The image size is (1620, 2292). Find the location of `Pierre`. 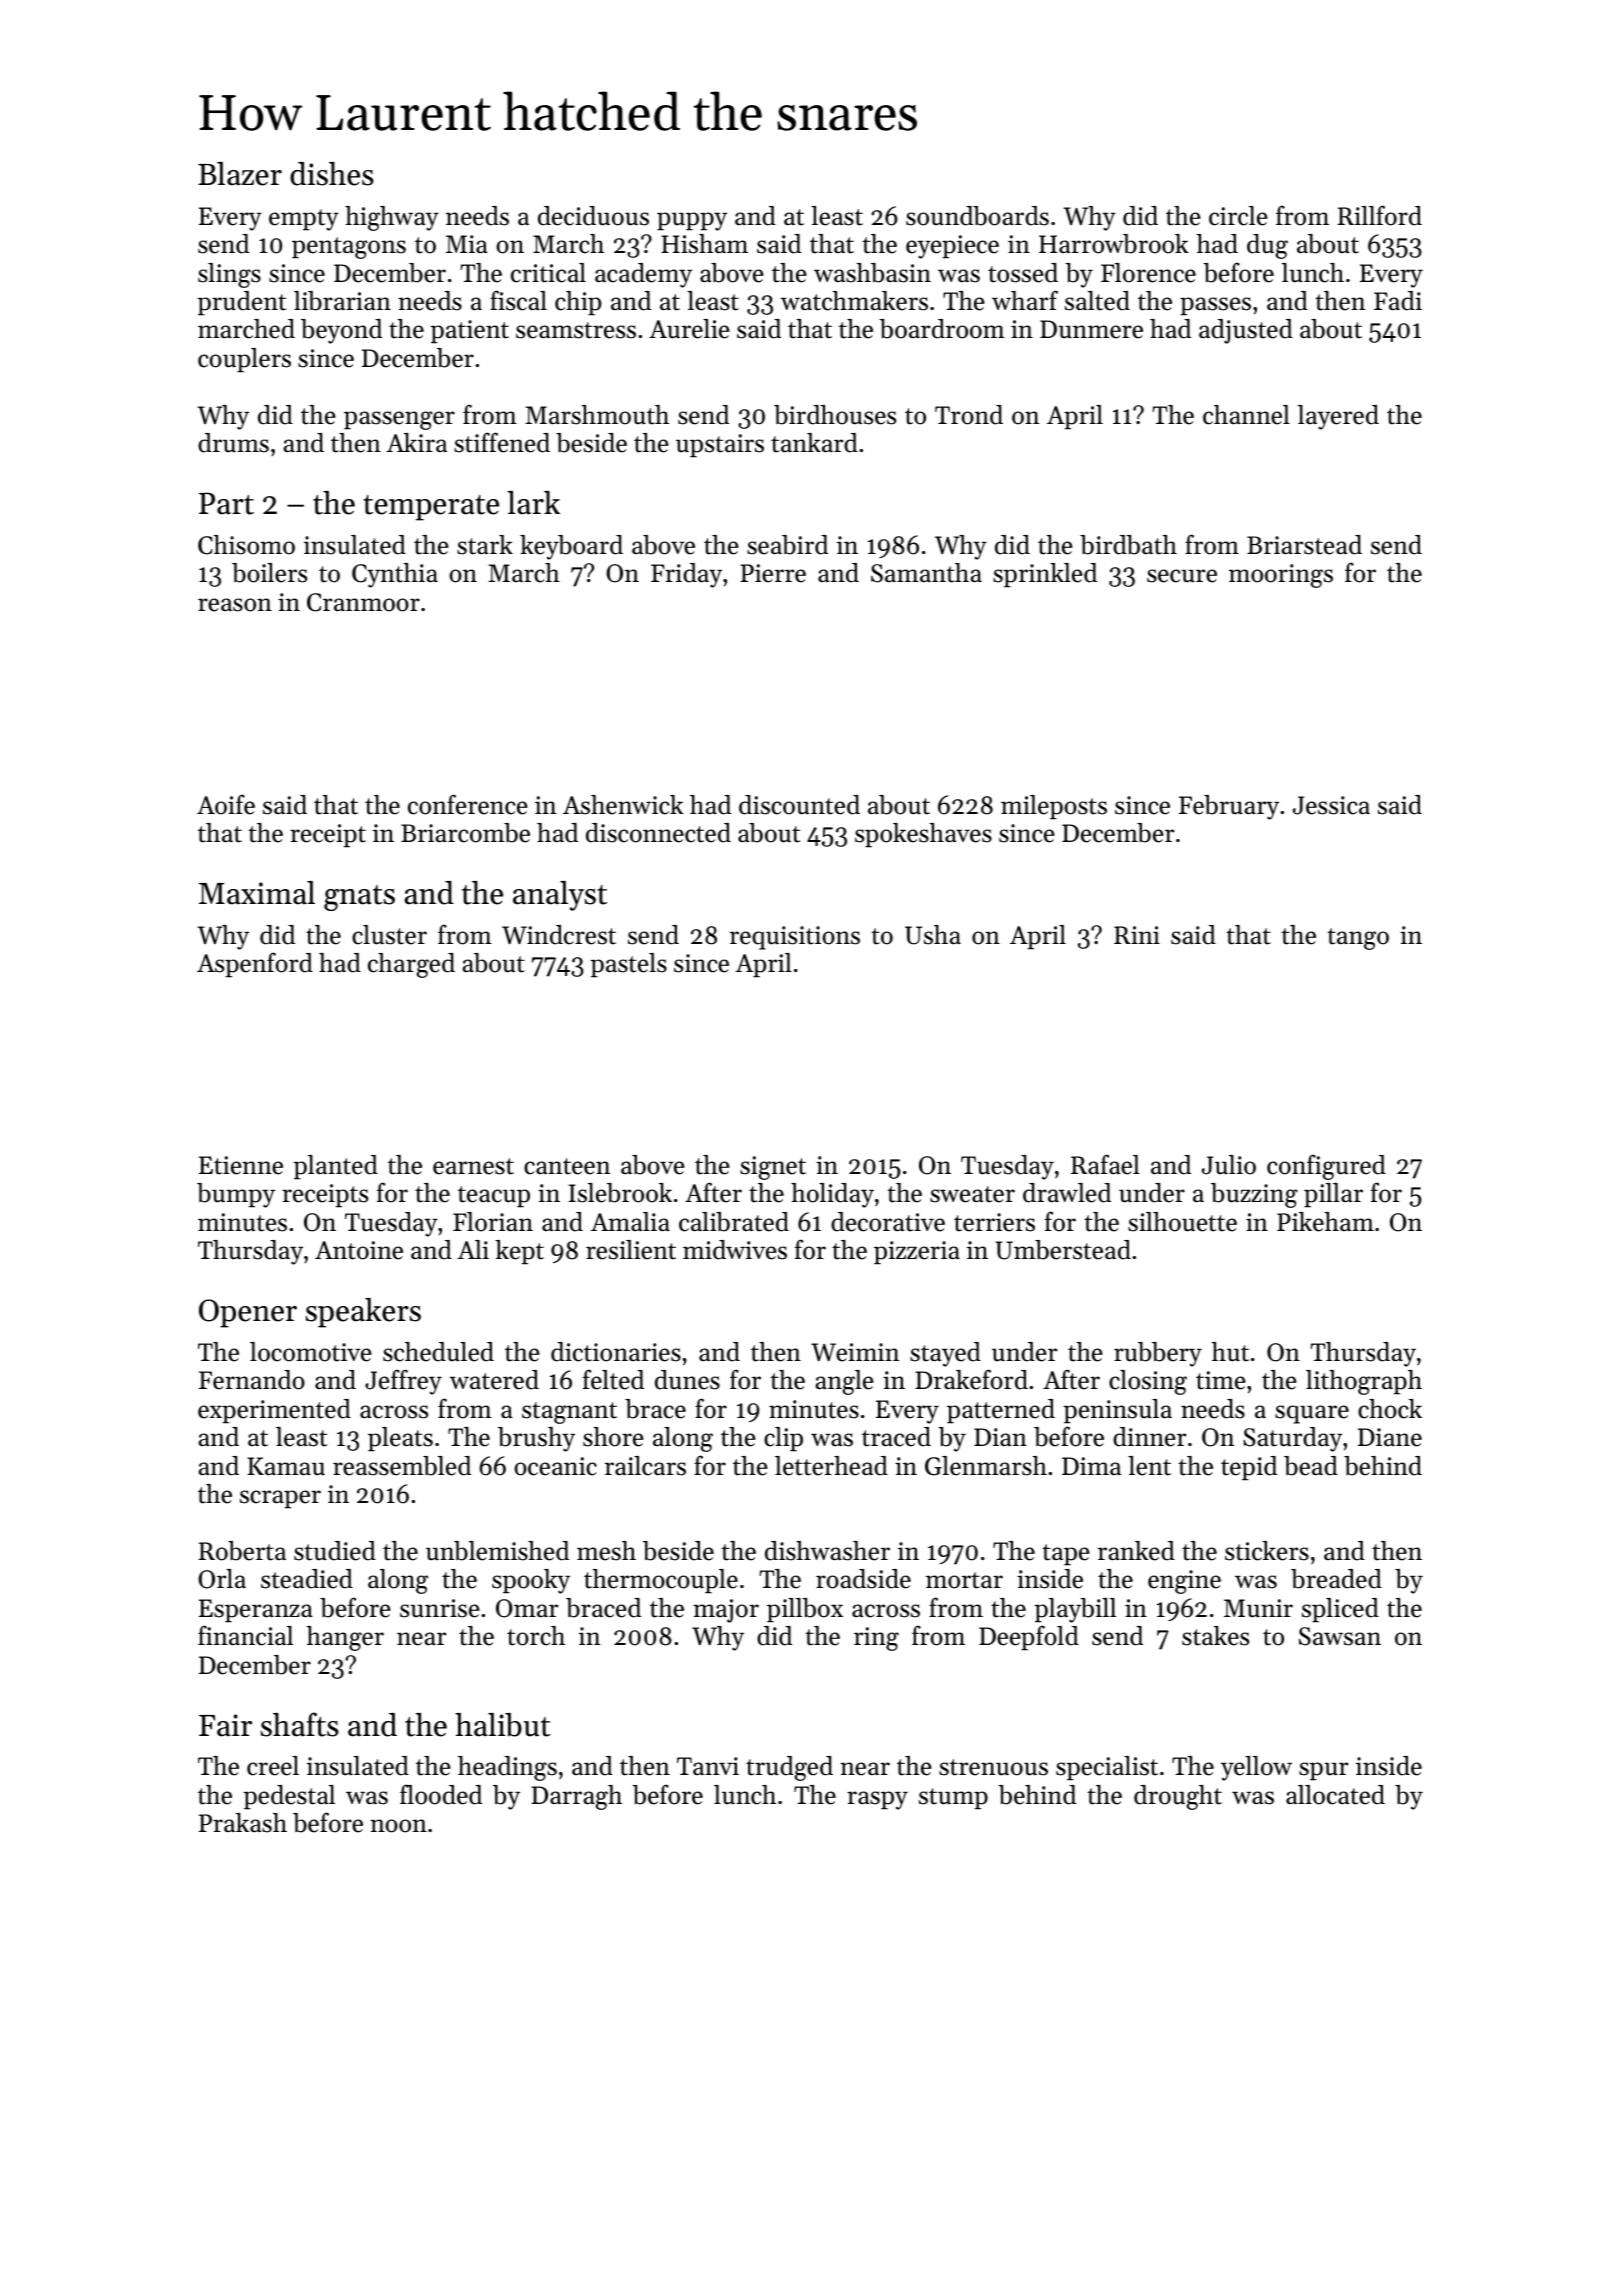

Pierre is located at coordinates (773, 573).
